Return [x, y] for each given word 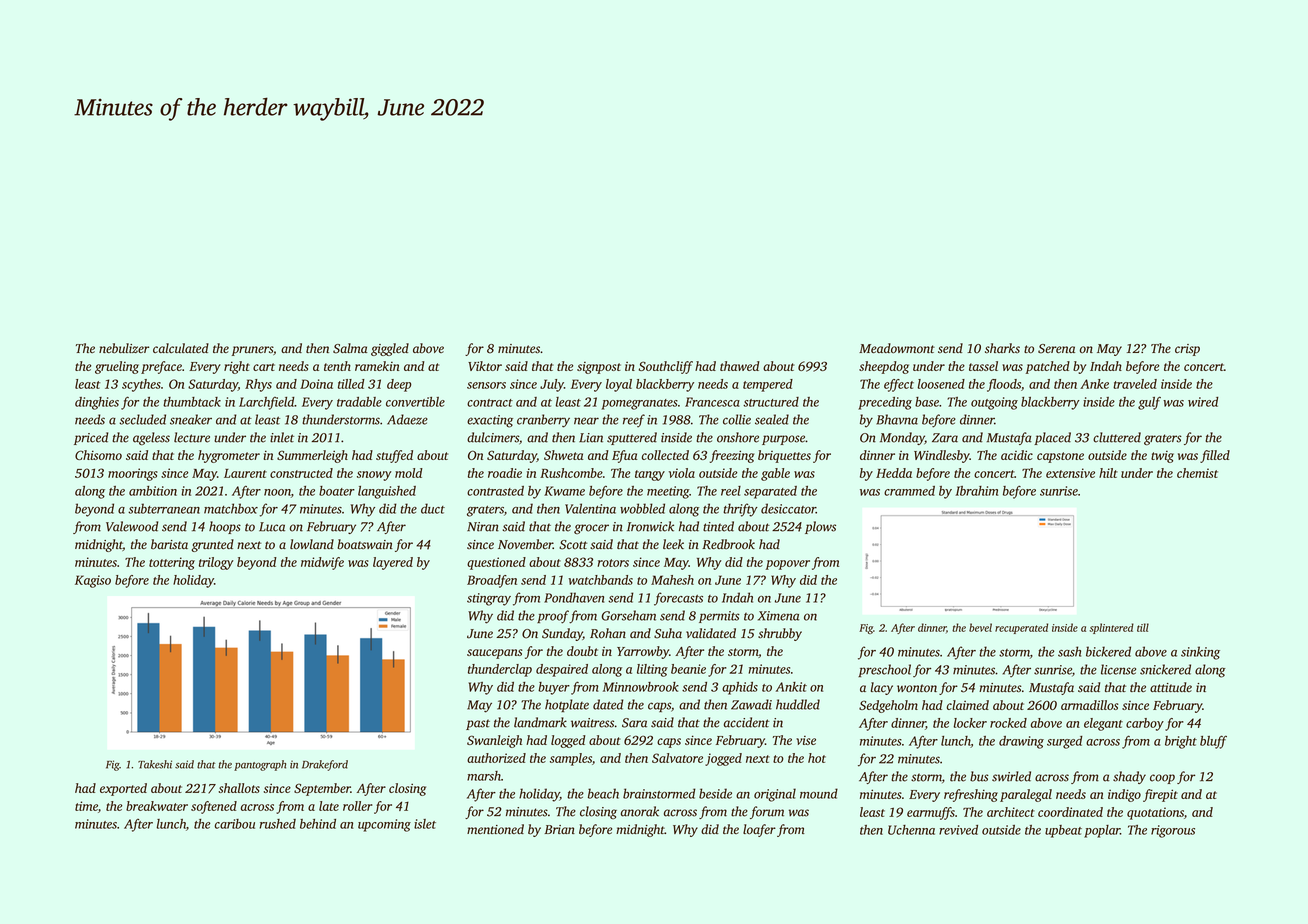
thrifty [740, 510]
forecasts [678, 599]
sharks [1002, 348]
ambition [153, 491]
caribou [235, 824]
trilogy [216, 563]
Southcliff [666, 367]
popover [788, 565]
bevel [980, 627]
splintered [1111, 628]
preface [161, 367]
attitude [1171, 687]
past [478, 724]
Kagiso [93, 581]
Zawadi [751, 704]
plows [820, 527]
